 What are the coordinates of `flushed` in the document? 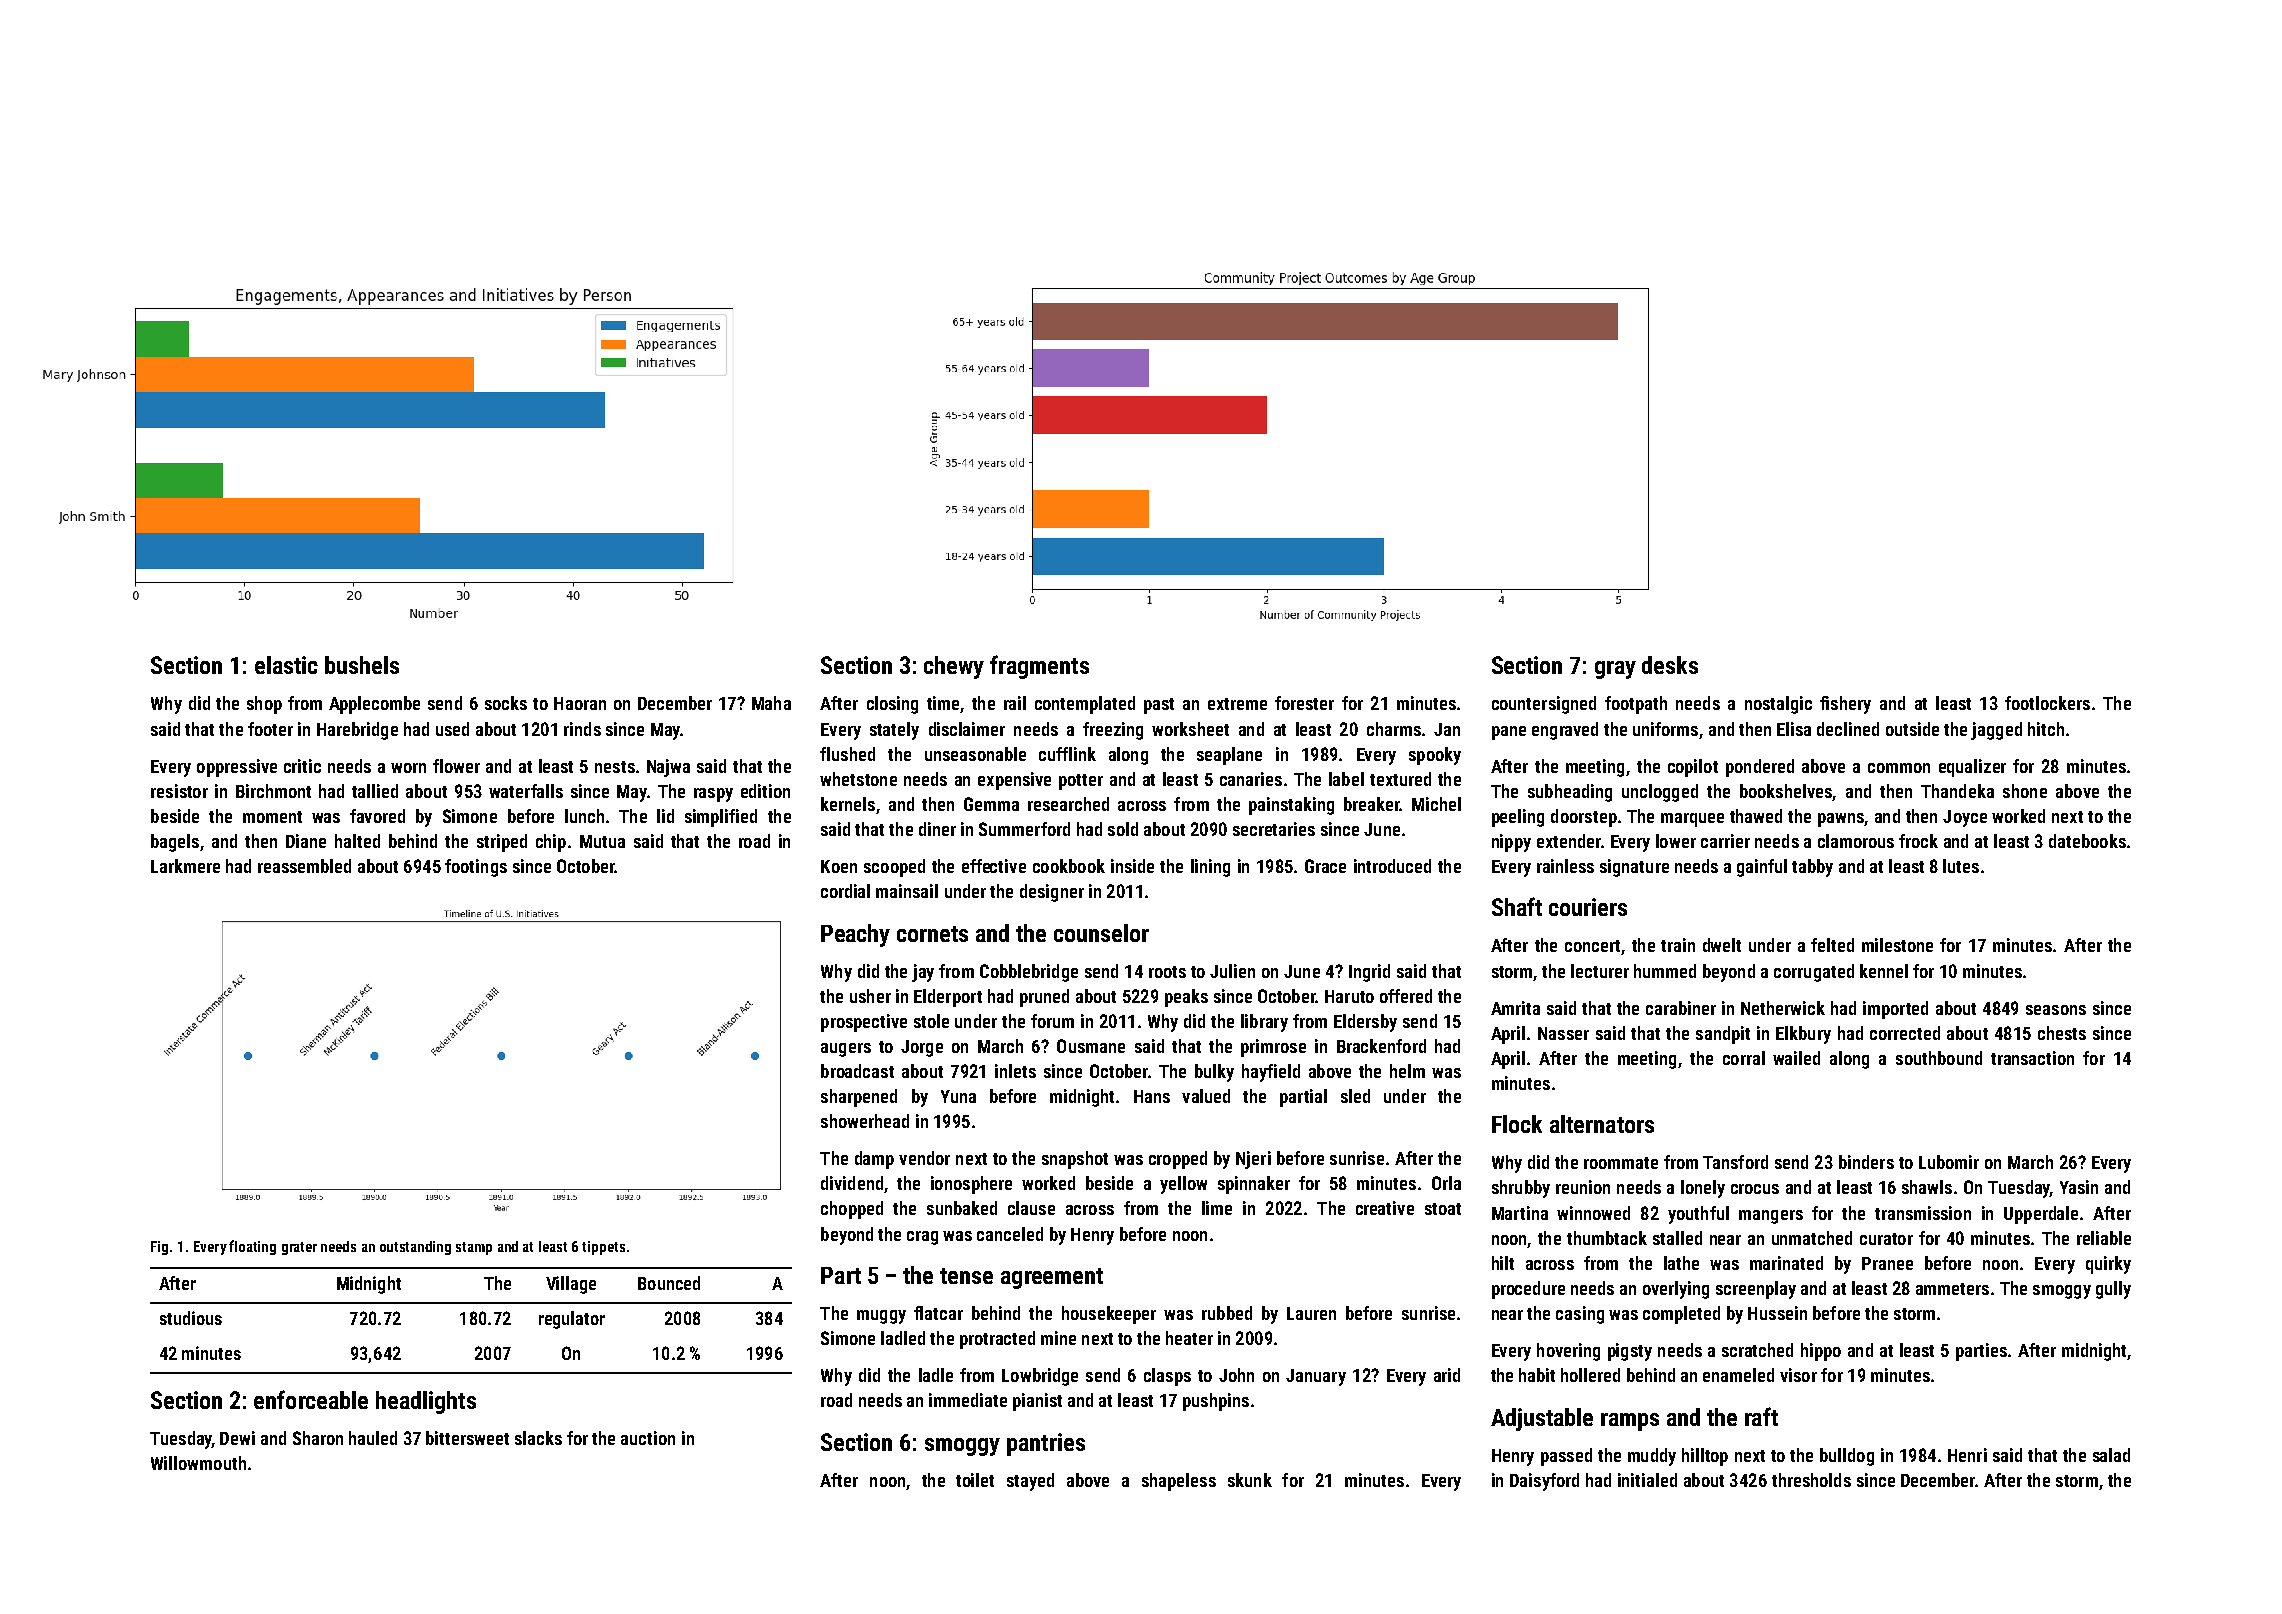 It's located at (847, 754).
